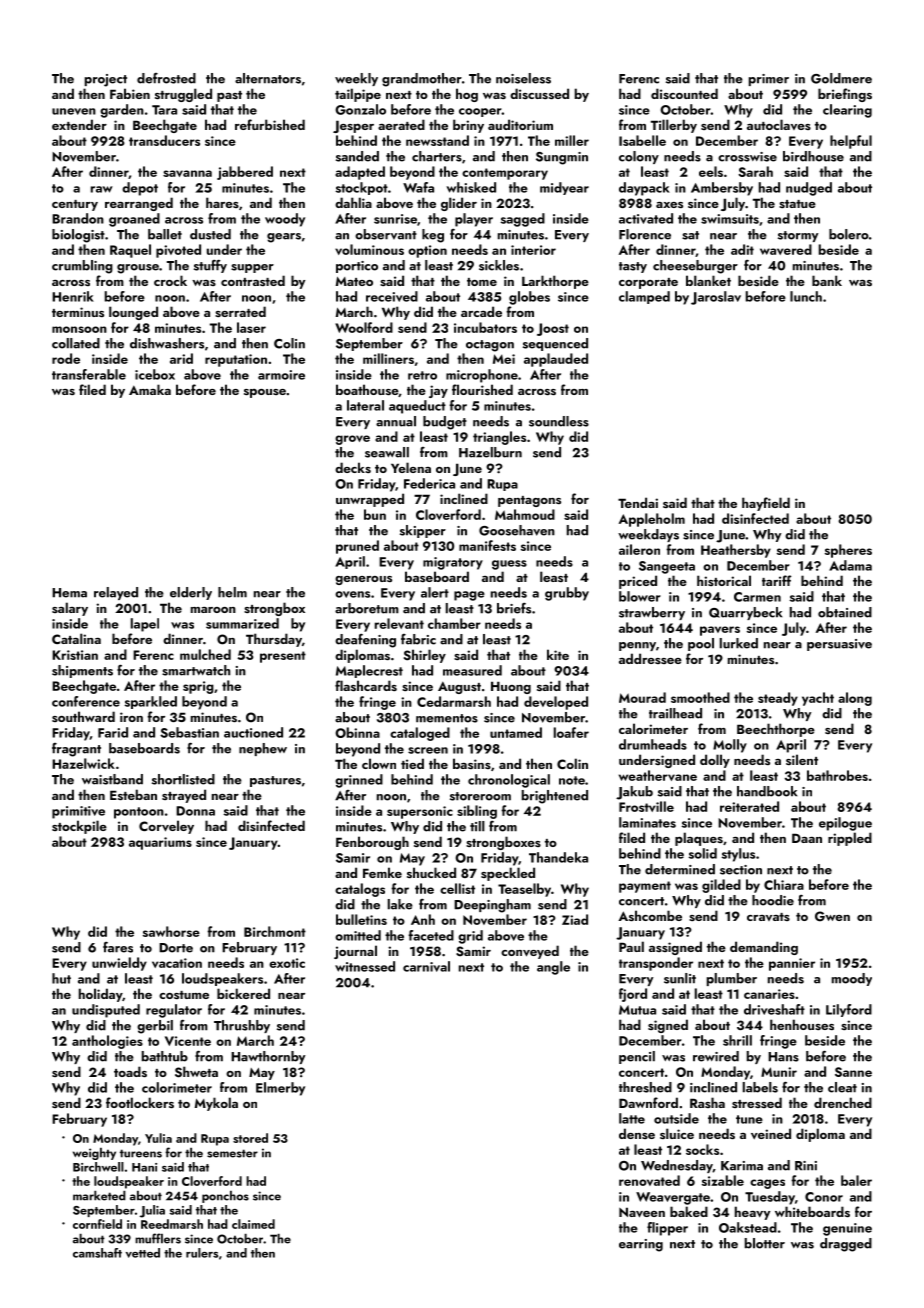 This image has width=924, height=1308. Describe the element at coordinates (253, 1224) in the image. I see `claimed` at that location.
